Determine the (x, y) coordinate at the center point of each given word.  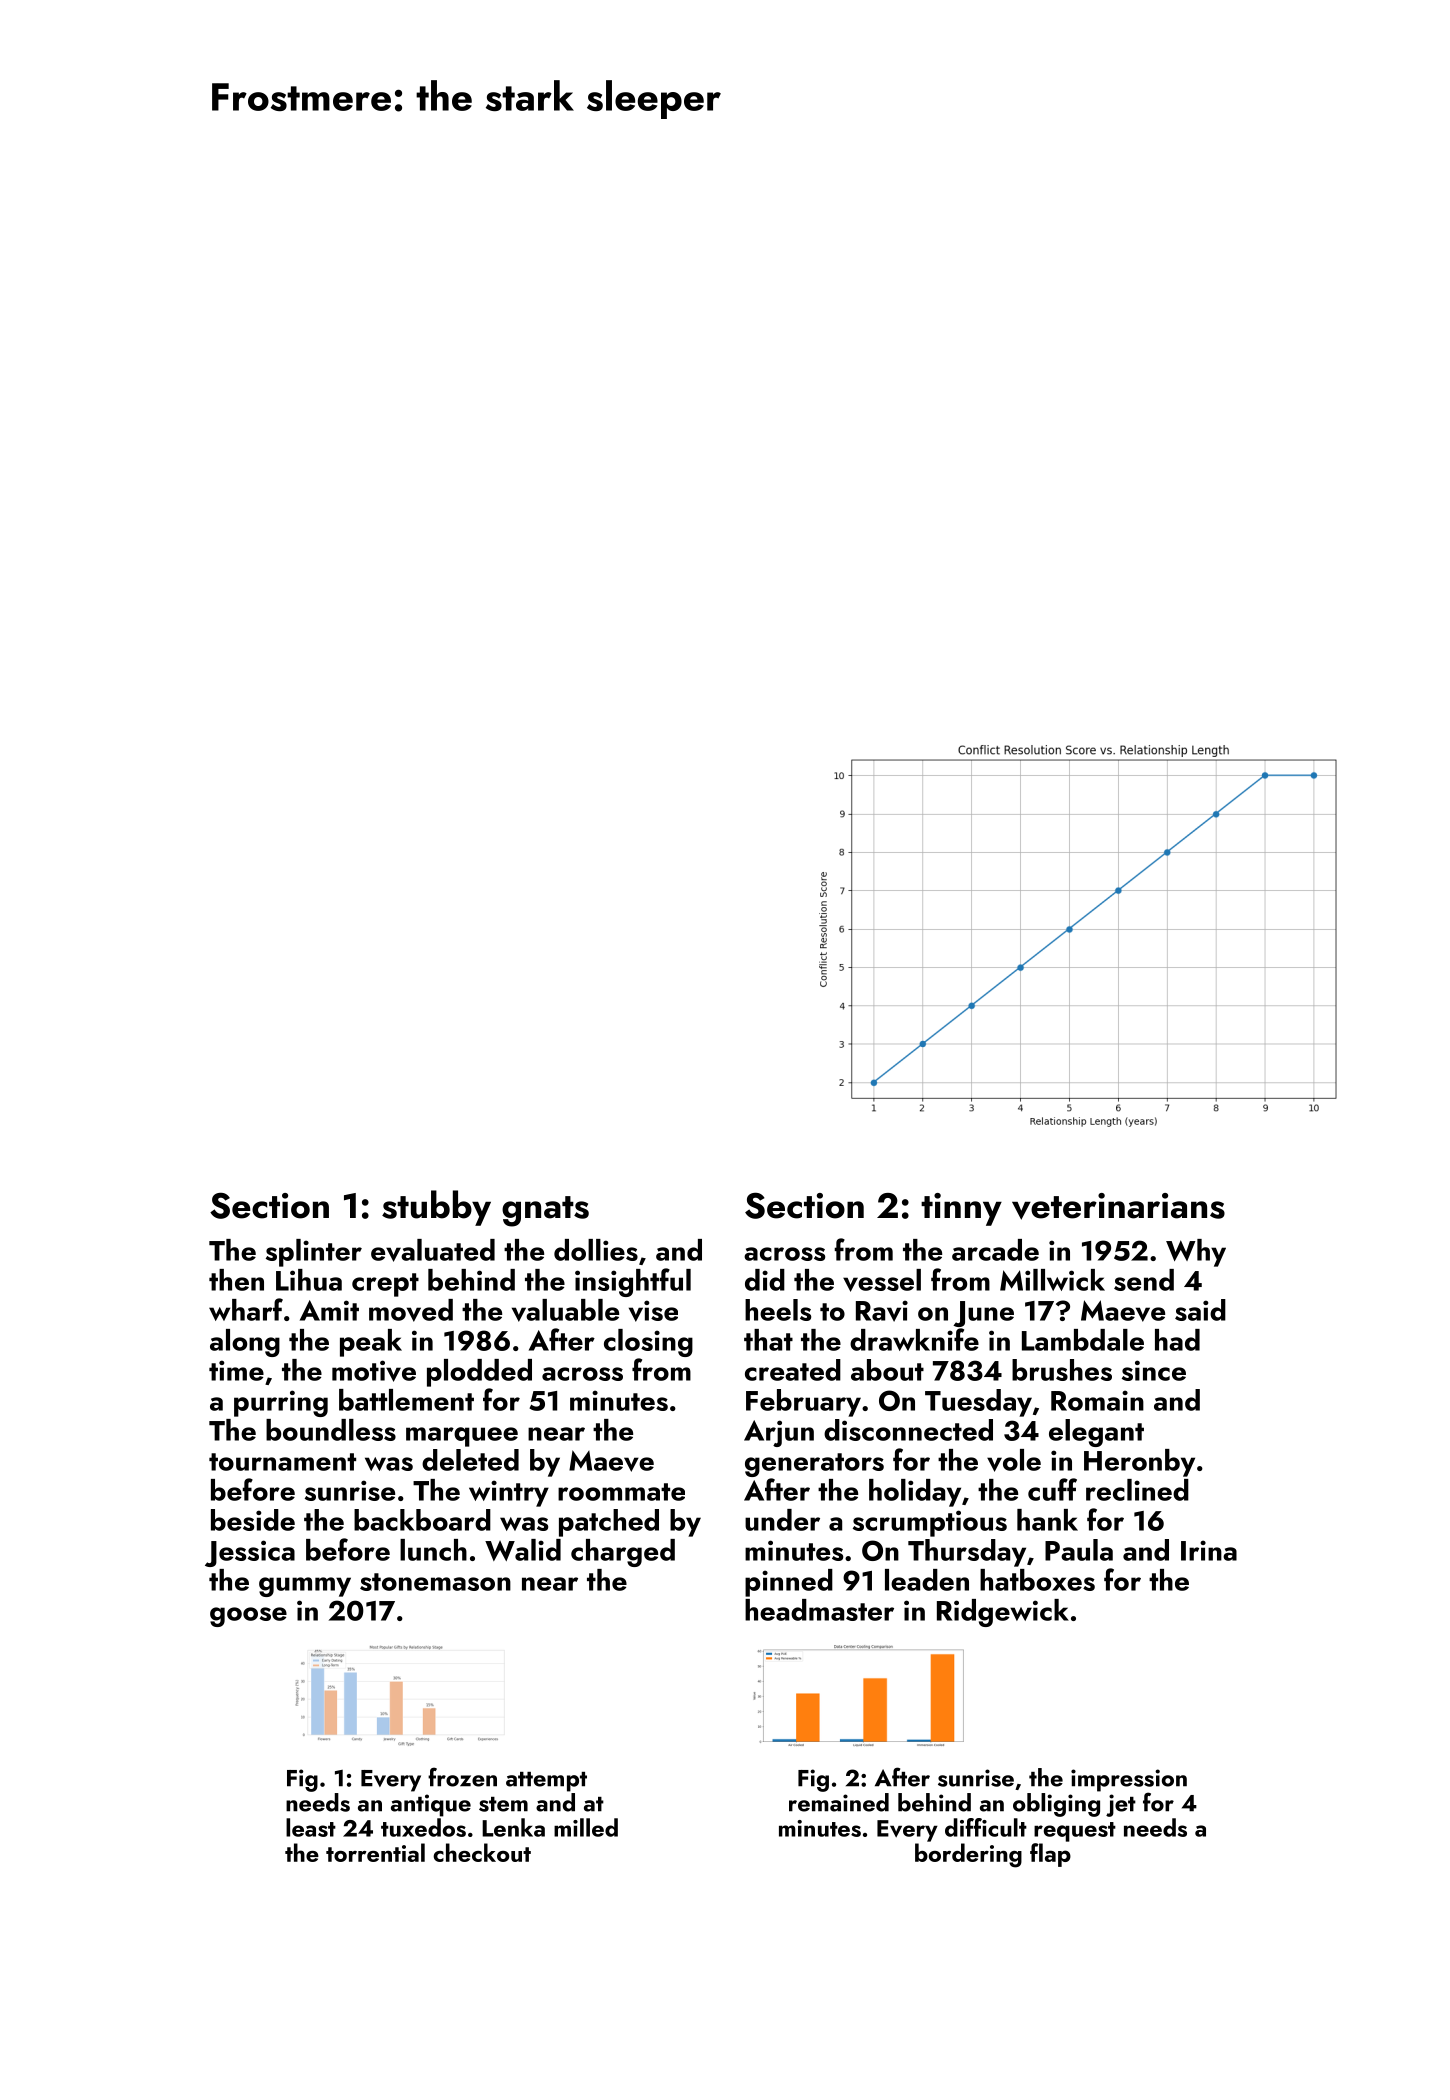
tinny (961, 1209)
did (765, 1280)
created (793, 1370)
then (236, 1280)
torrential (375, 1852)
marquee (462, 1437)
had (1177, 1340)
